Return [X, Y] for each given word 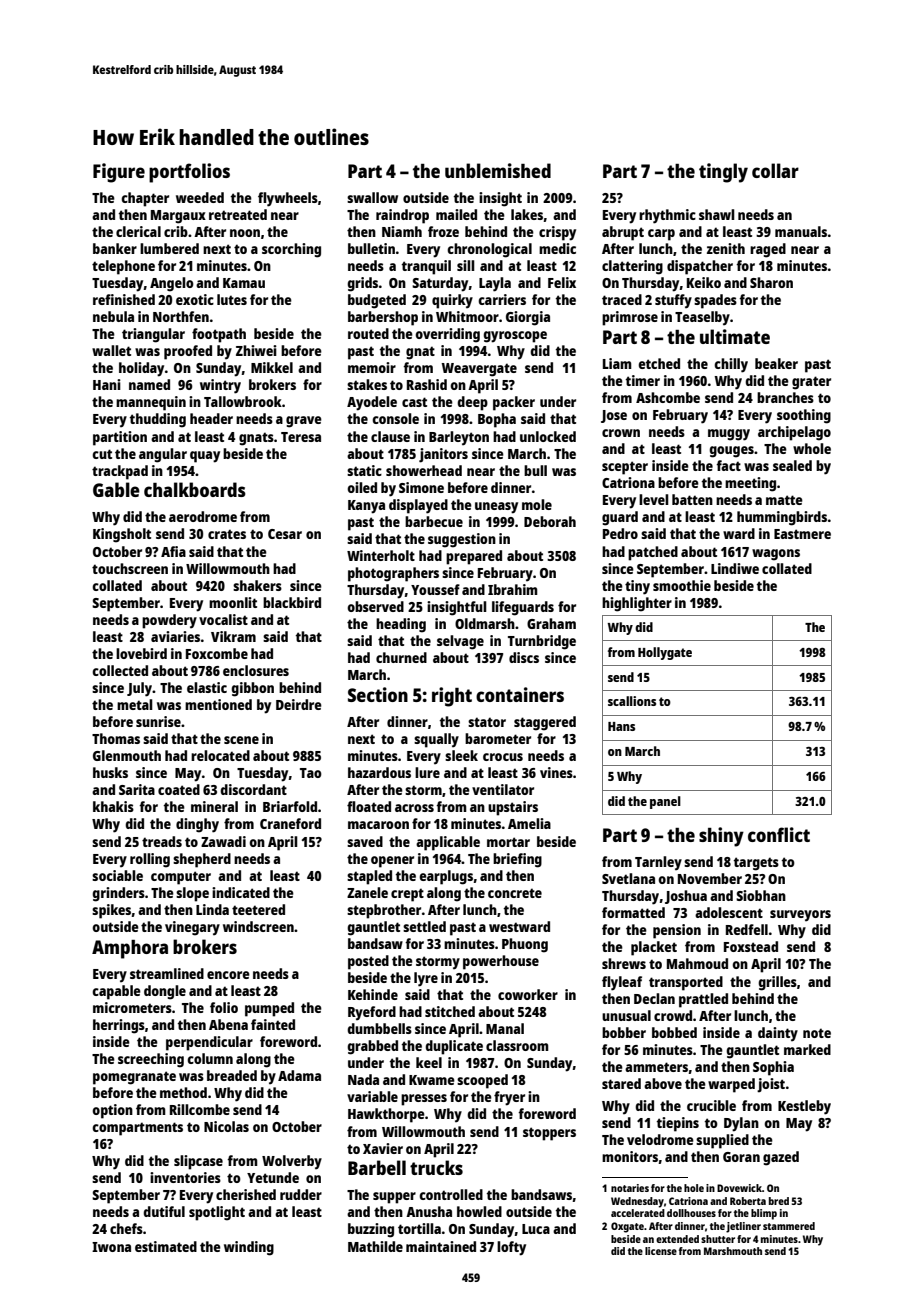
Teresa [301, 437]
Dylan [741, 1124]
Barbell [377, 1167]
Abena [228, 1024]
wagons [776, 555]
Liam [617, 363]
